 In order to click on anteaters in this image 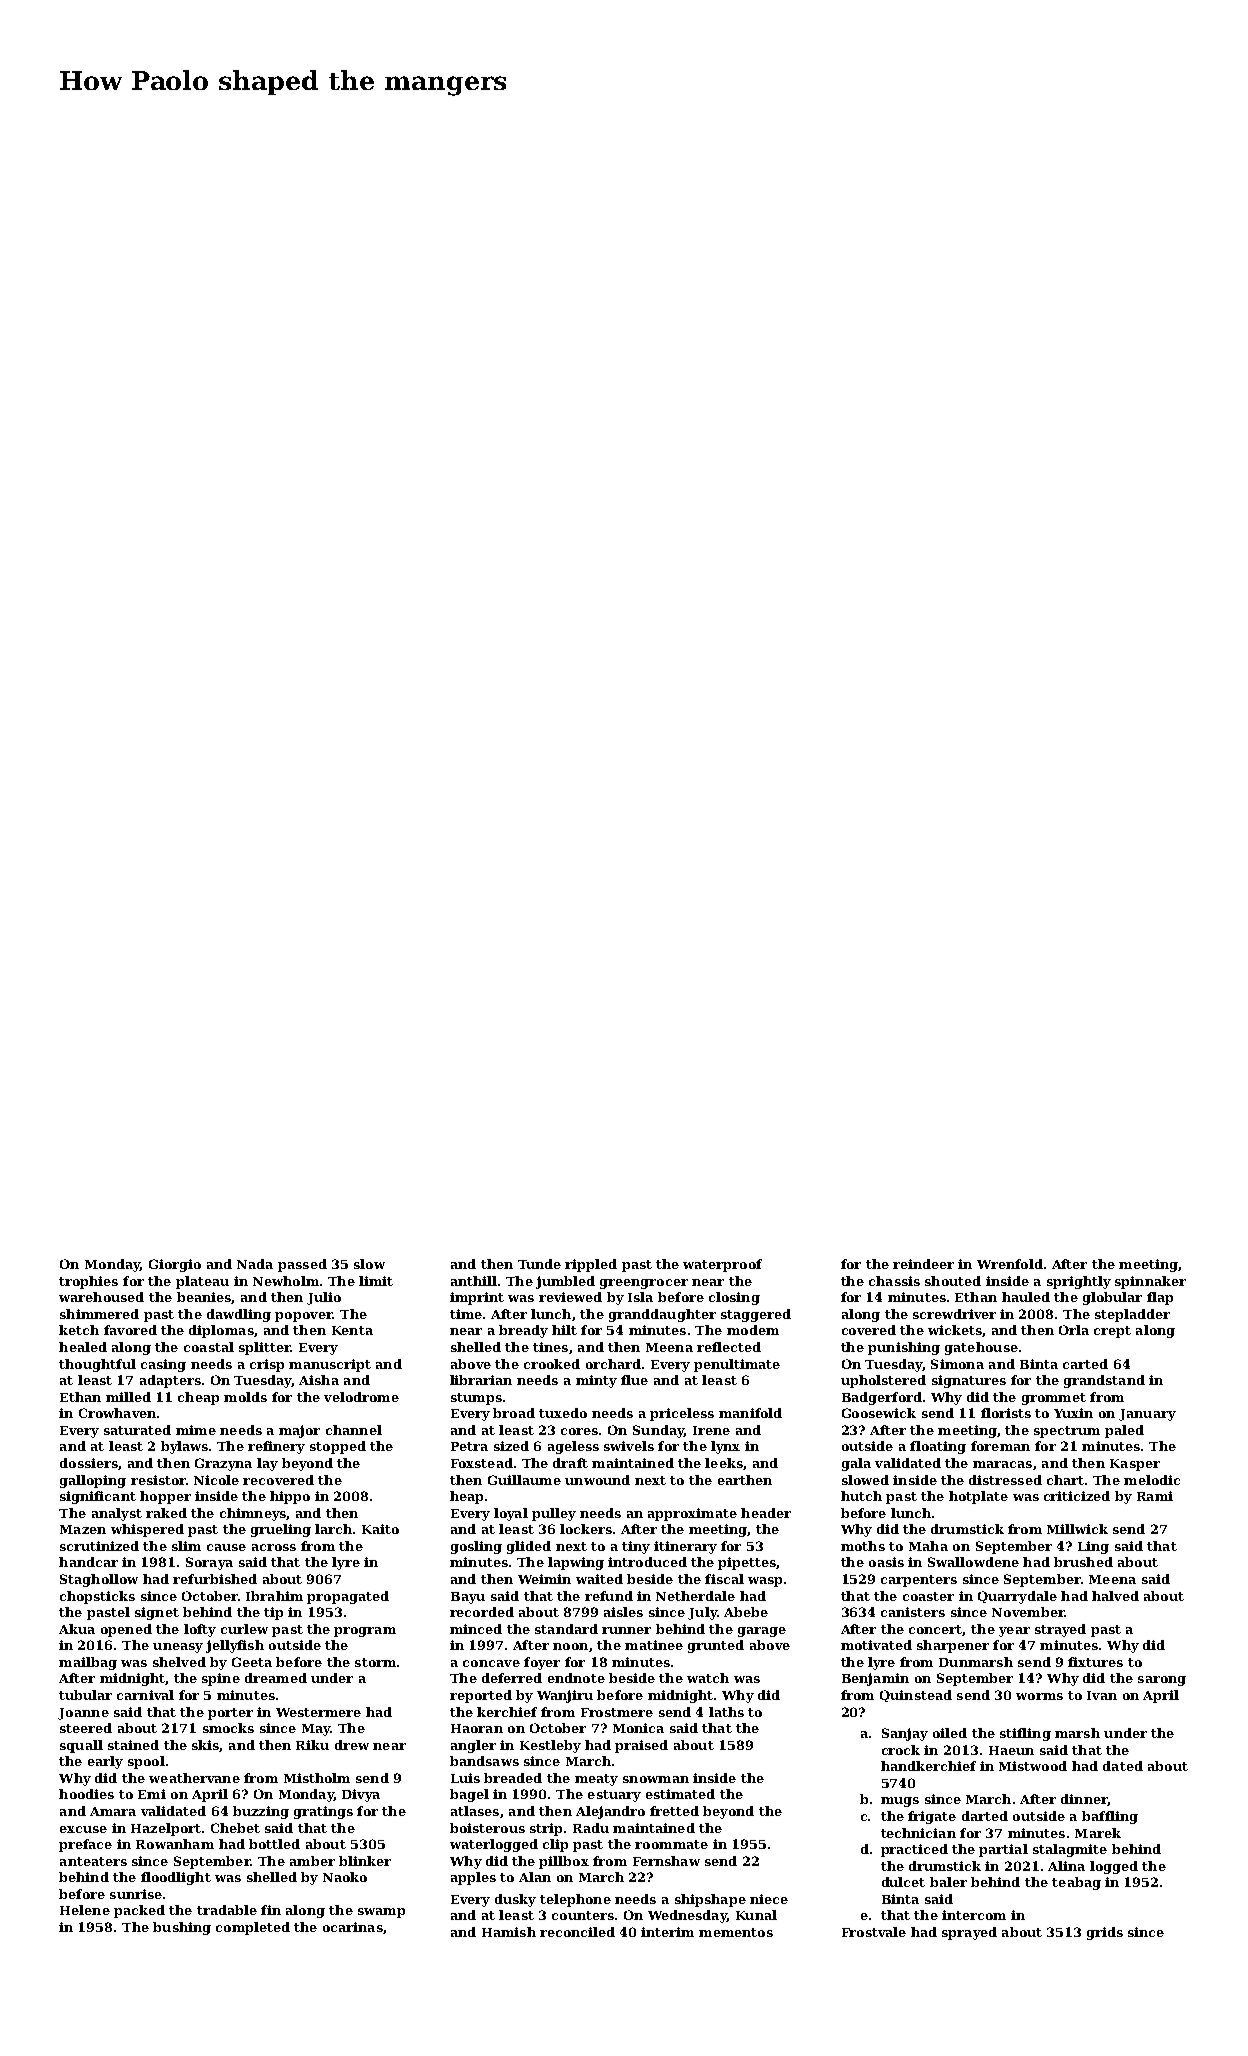, I will do `click(93, 1861)`.
